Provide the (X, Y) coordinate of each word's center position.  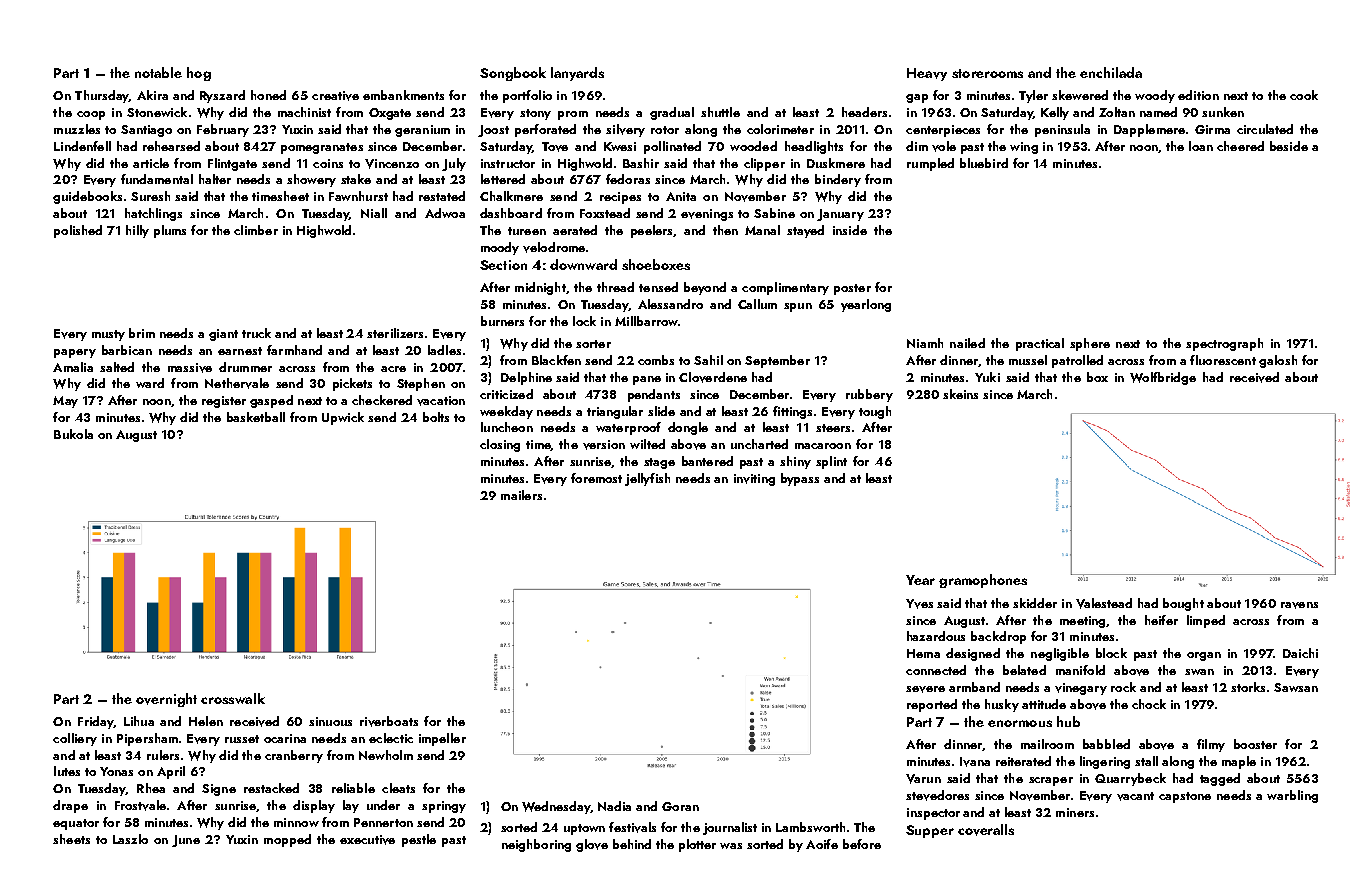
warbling (1292, 796)
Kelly (1055, 113)
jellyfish (647, 479)
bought (1183, 604)
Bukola (73, 434)
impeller (442, 739)
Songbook (513, 74)
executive (367, 840)
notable (158, 72)
